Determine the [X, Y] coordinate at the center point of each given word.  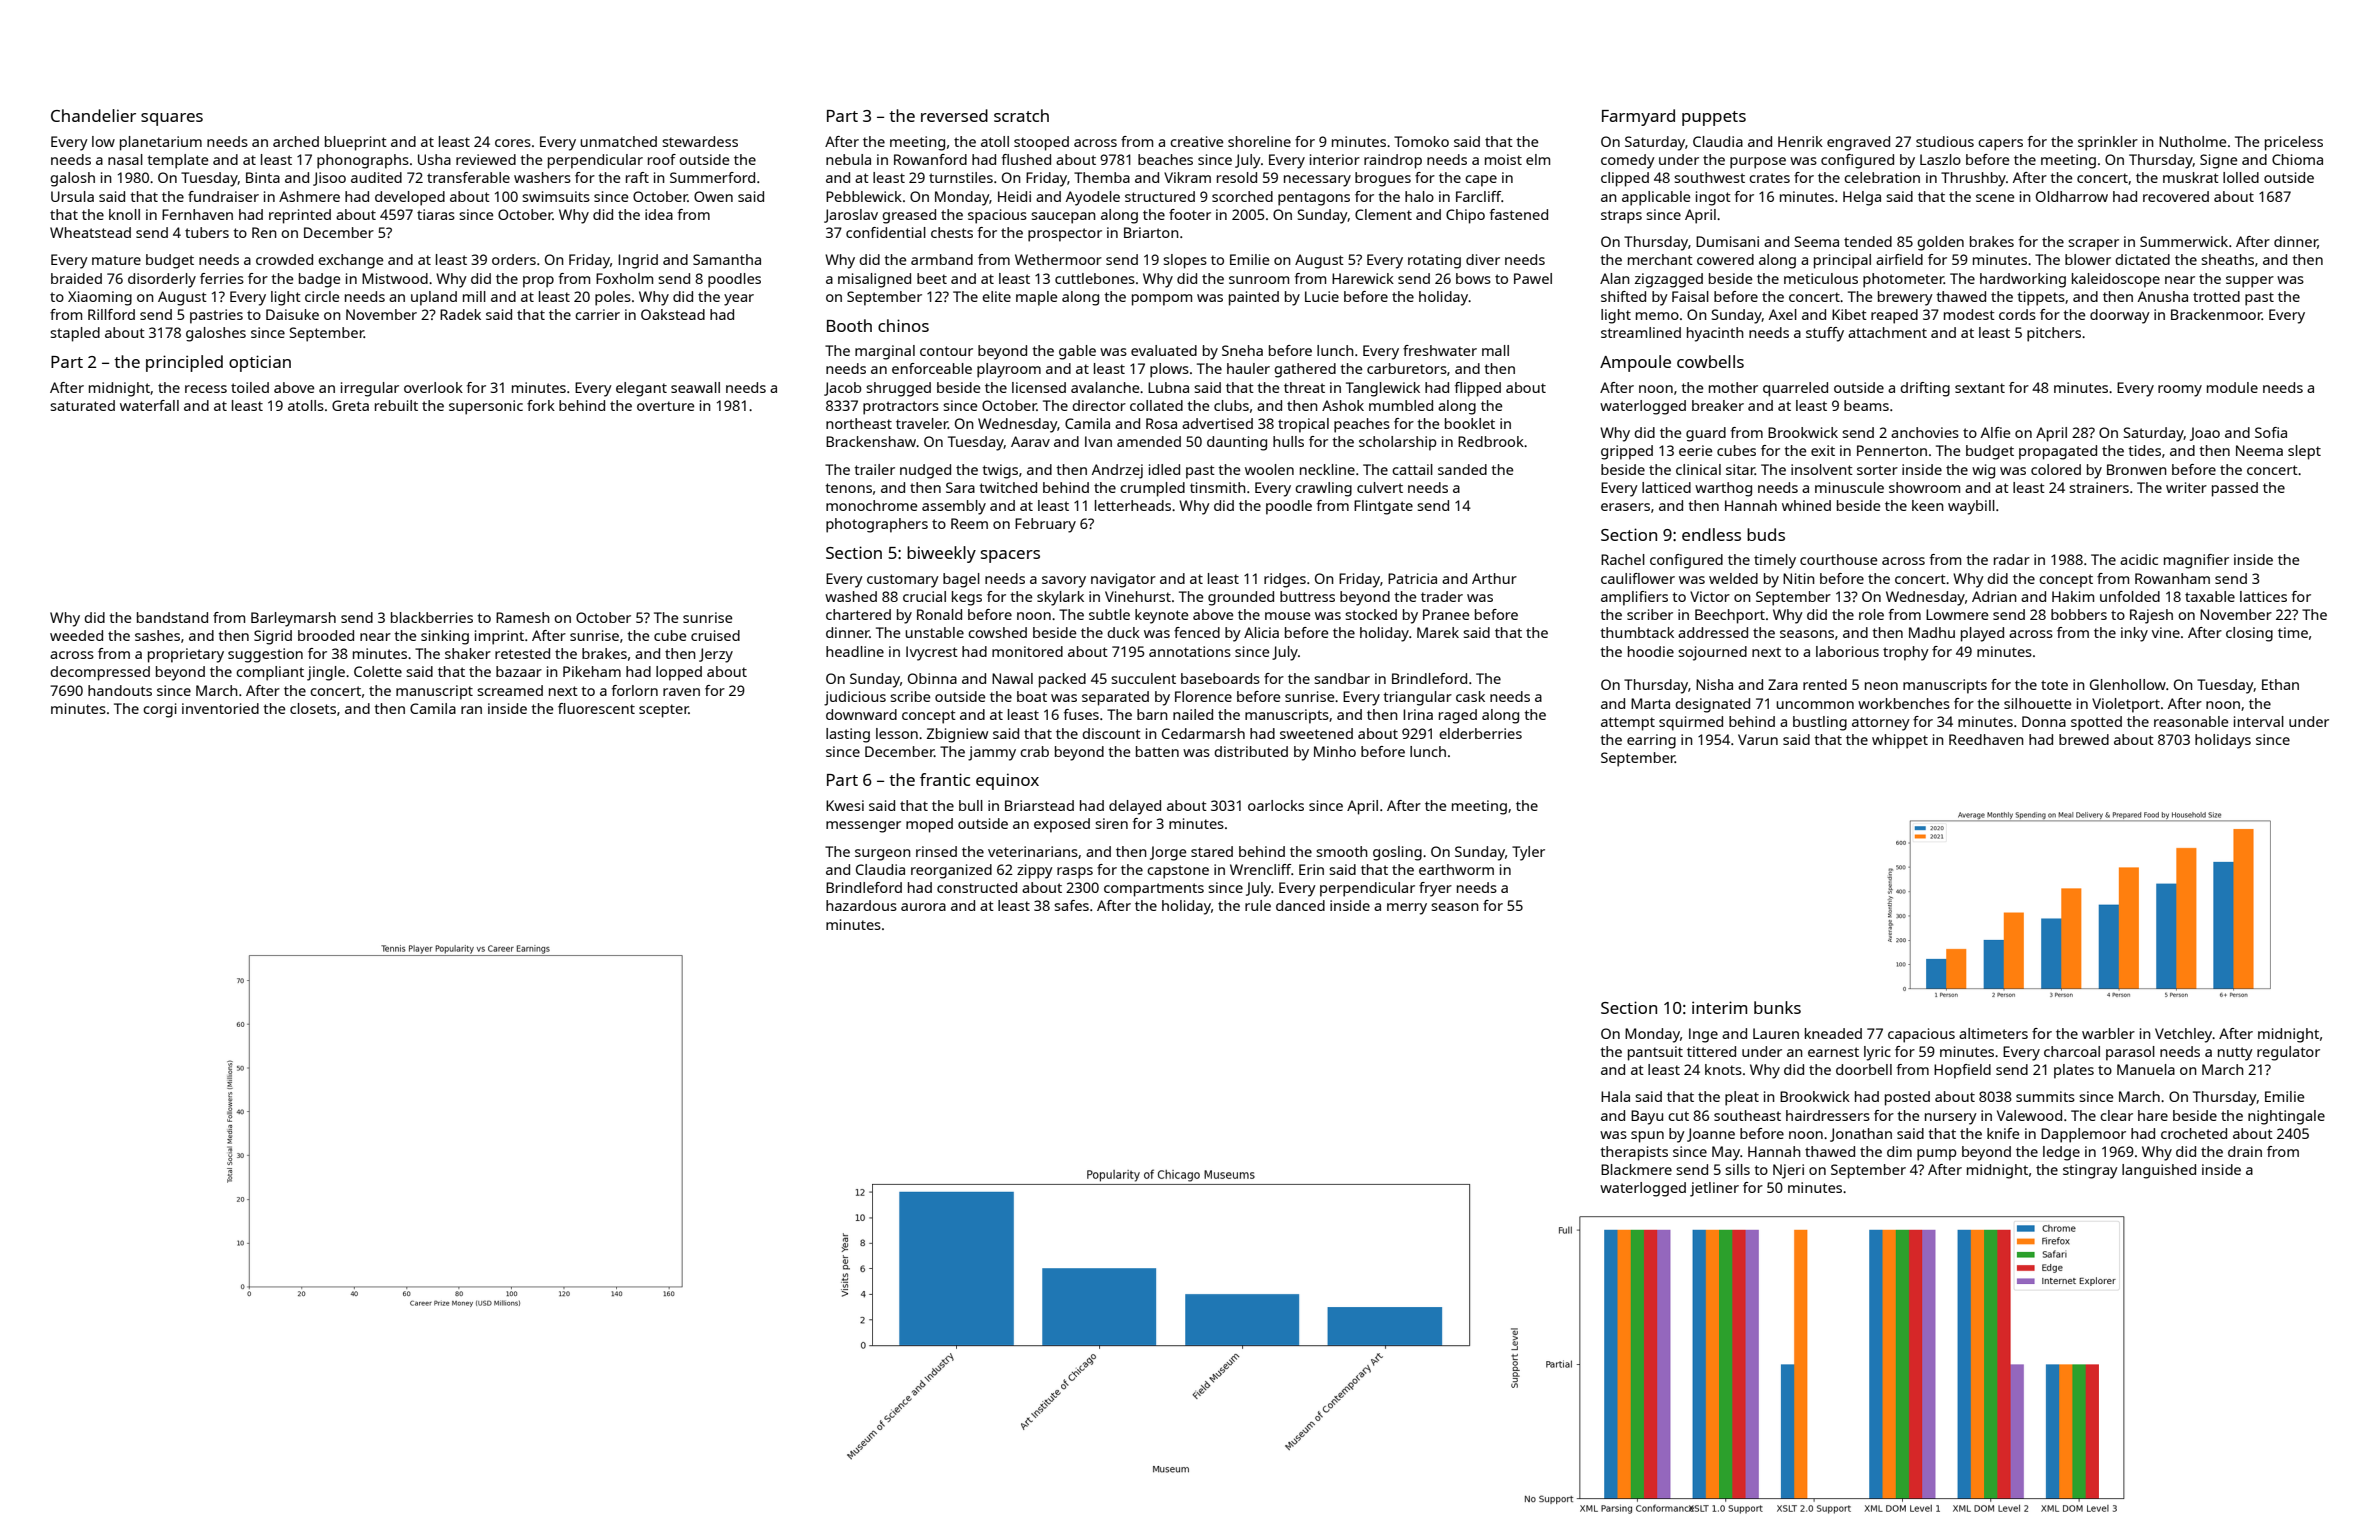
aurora [923, 907]
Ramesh [523, 617]
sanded [1462, 469]
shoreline [1259, 141]
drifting [1925, 389]
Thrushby [1973, 179]
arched [296, 141]
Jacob [842, 389]
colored [2056, 469]
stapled [75, 334]
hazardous [861, 905]
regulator [2288, 1053]
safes [1071, 905]
